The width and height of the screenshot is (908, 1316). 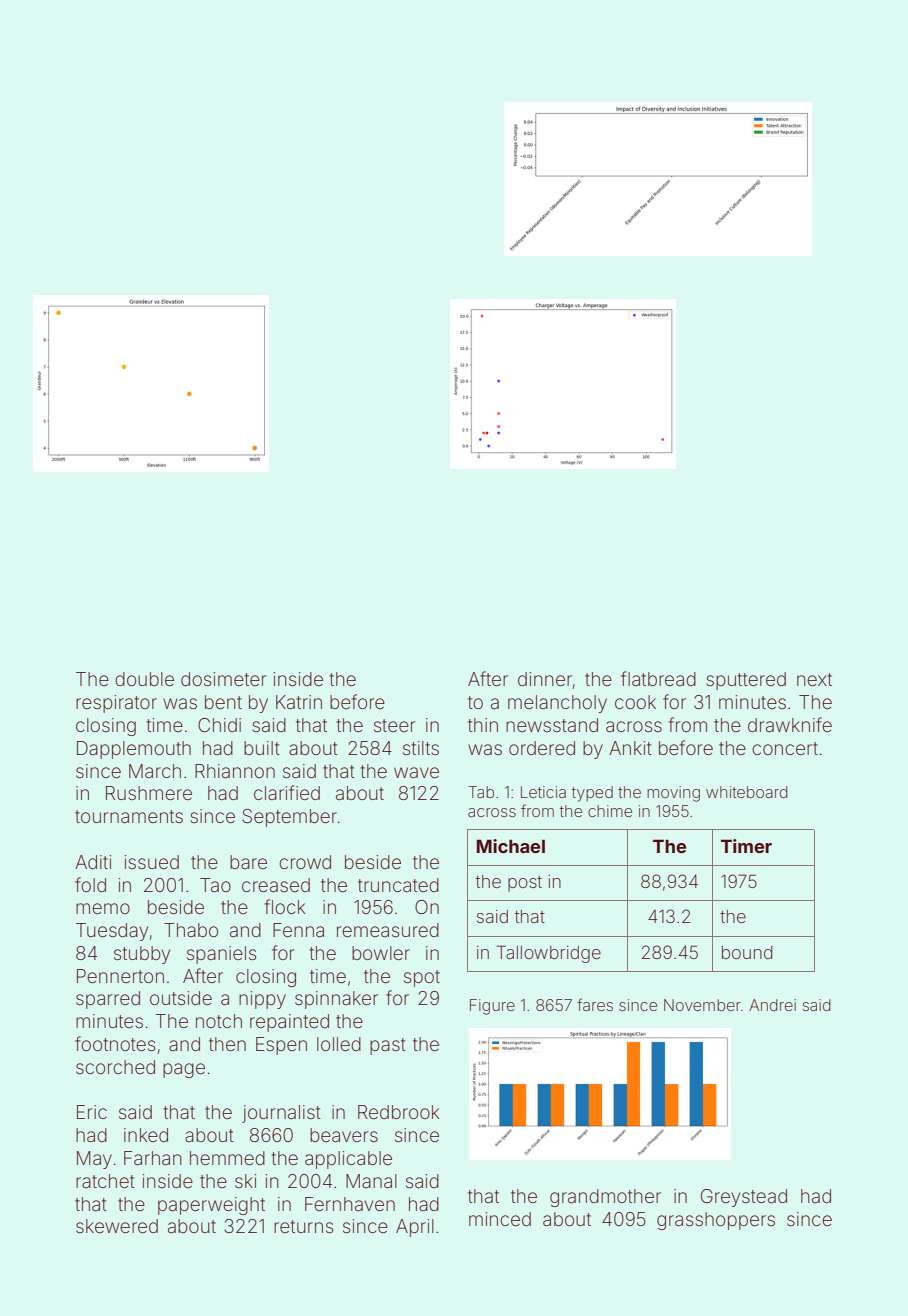 What do you see at coordinates (116, 704) in the screenshot?
I see `respirator` at bounding box center [116, 704].
